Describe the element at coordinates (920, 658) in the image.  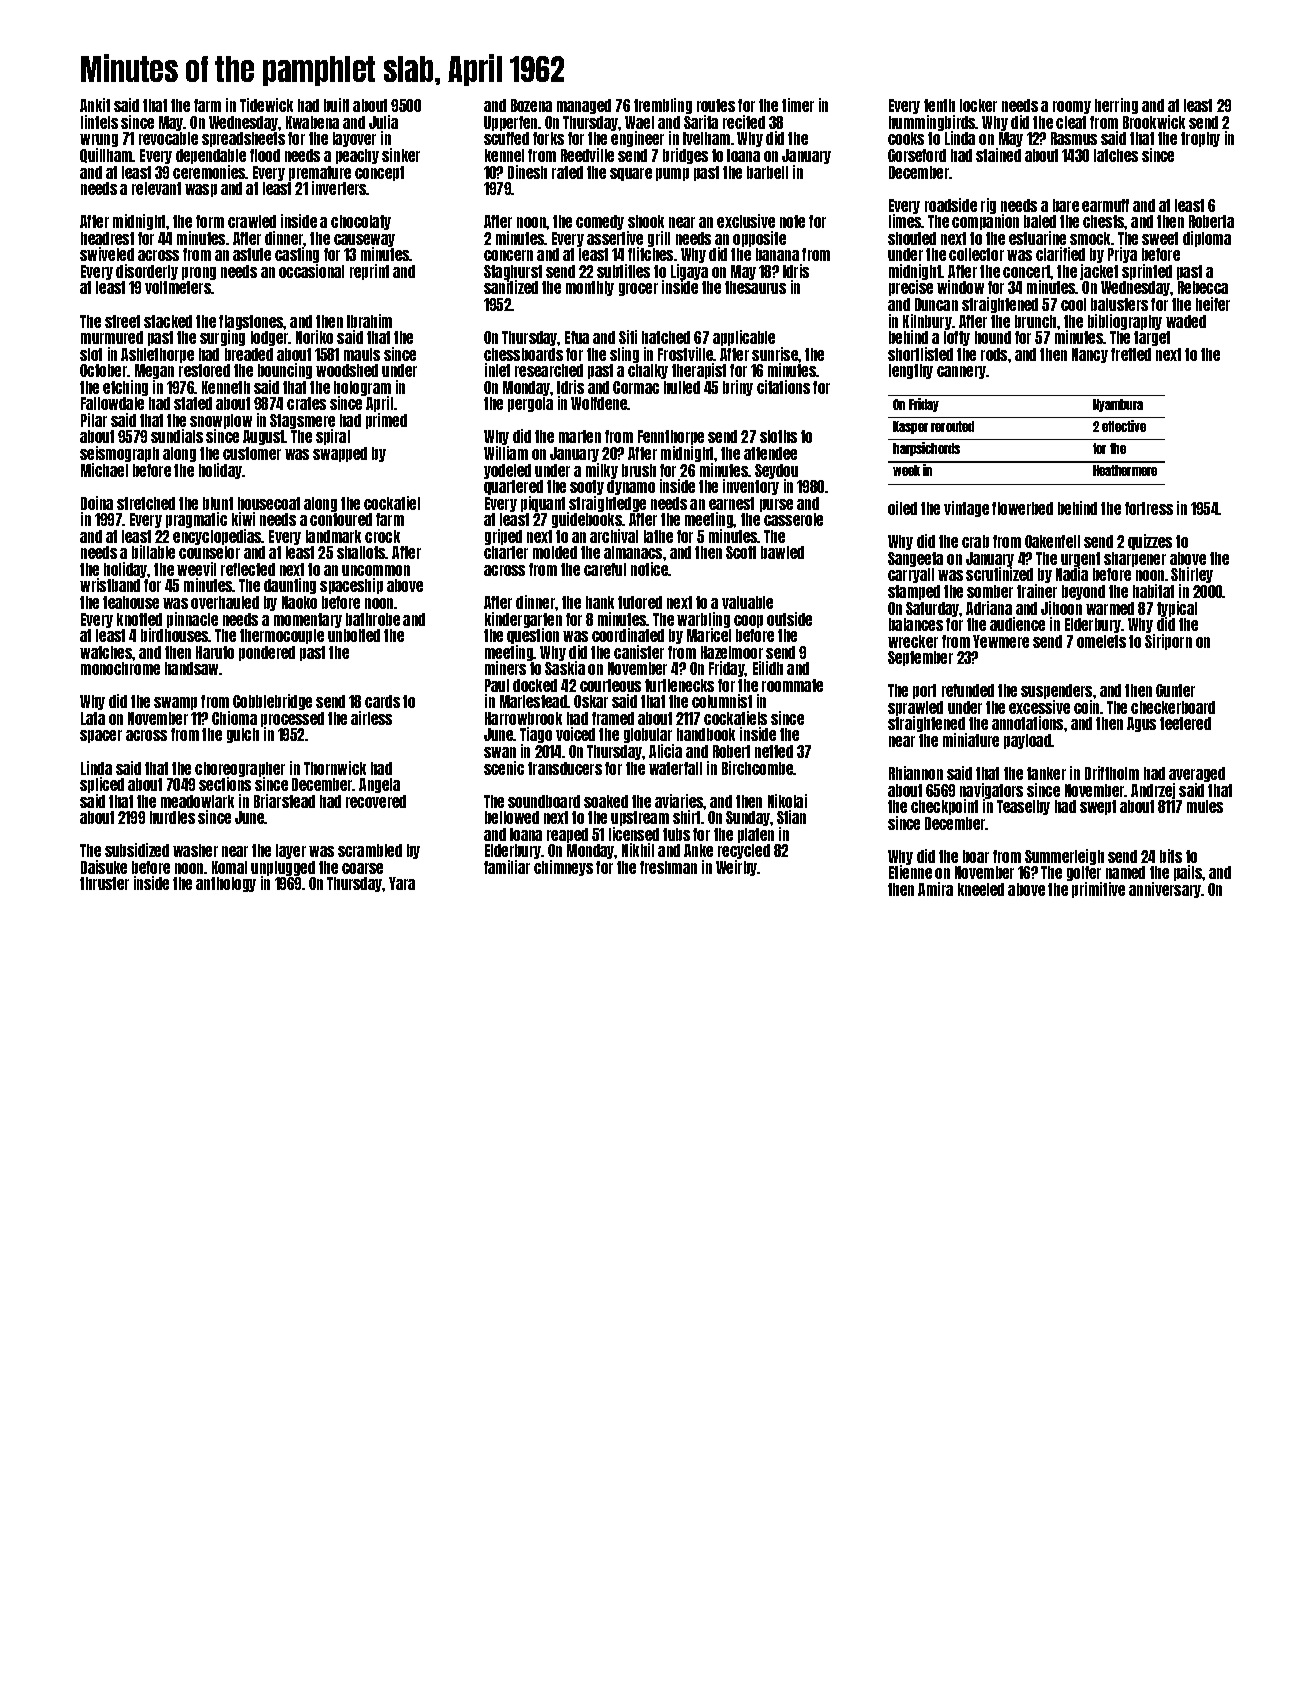
I see `September` at that location.
